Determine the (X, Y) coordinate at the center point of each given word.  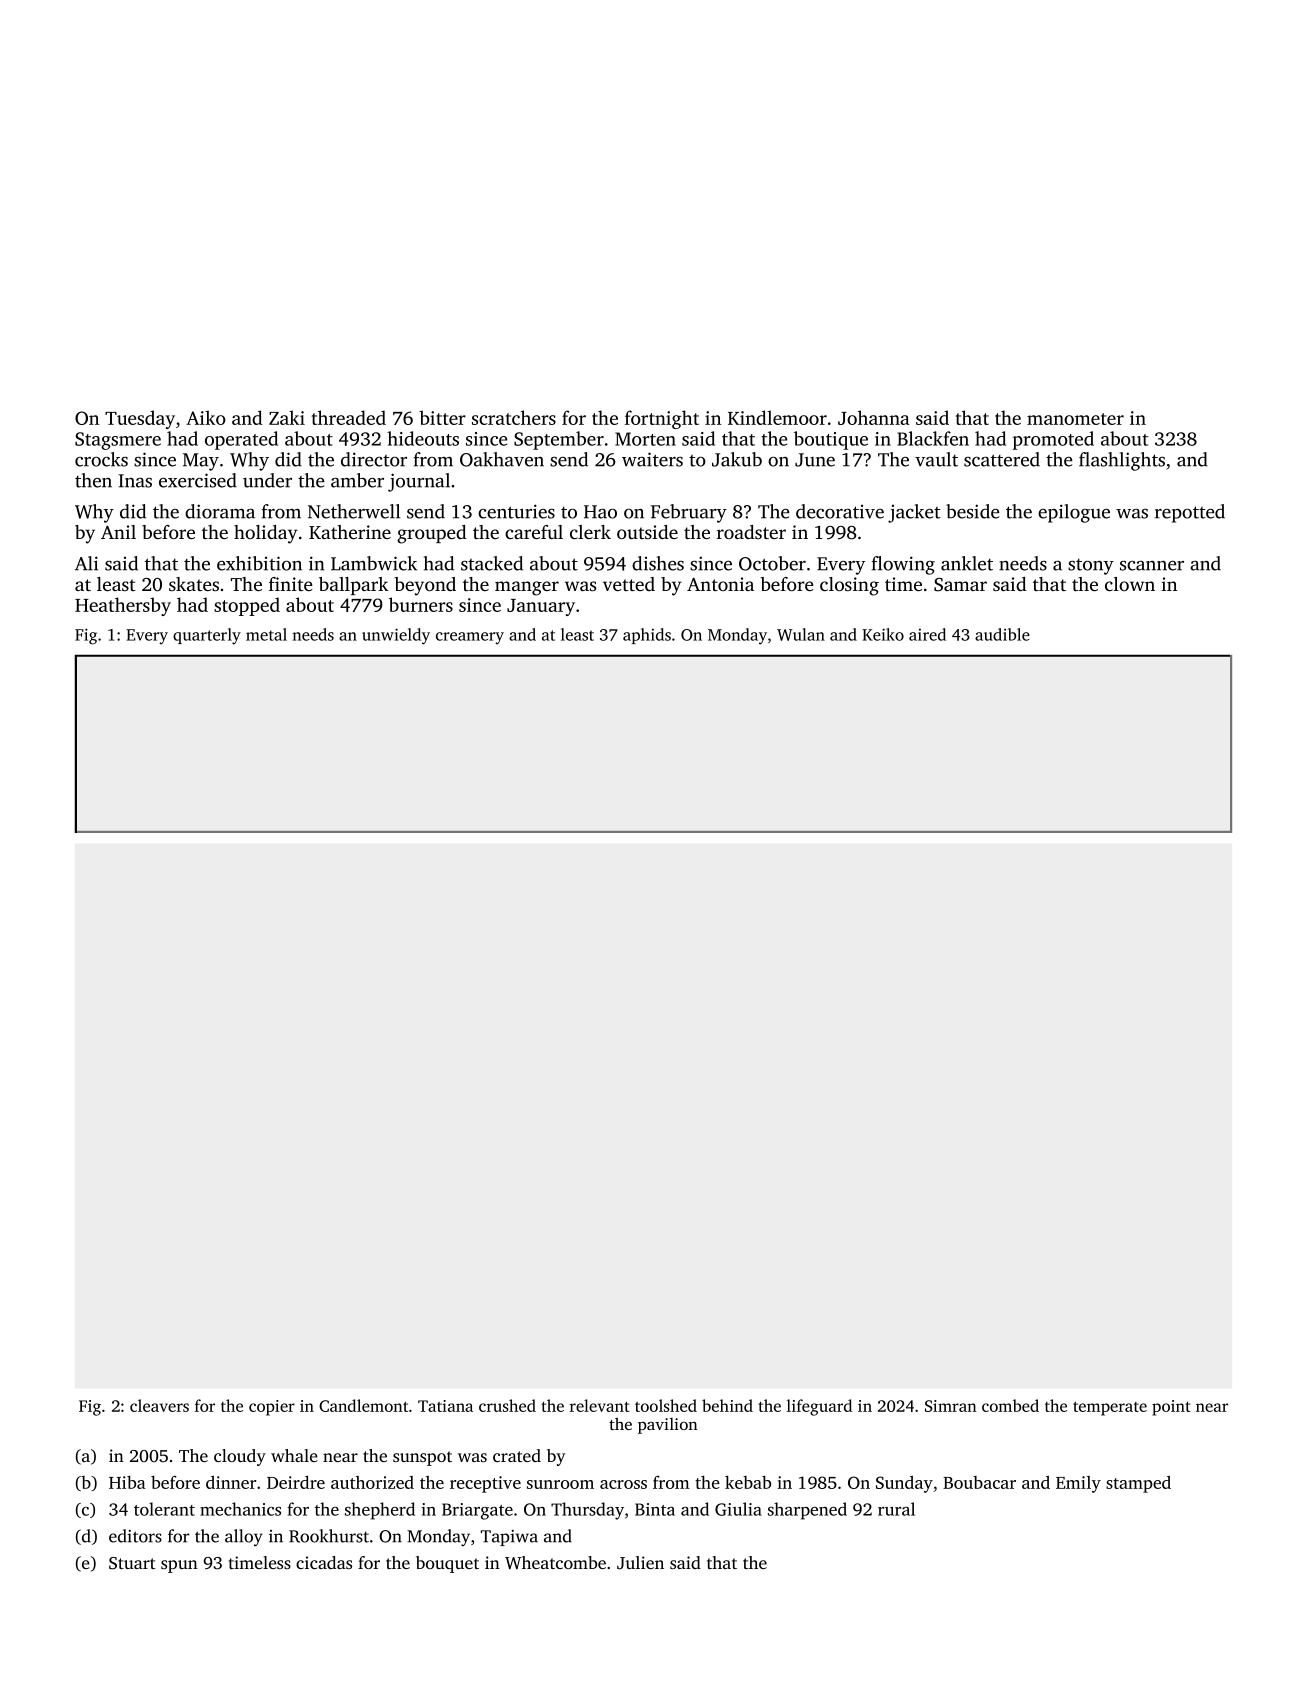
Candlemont (363, 1405)
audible (1002, 634)
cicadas (324, 1562)
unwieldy (396, 636)
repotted (1190, 513)
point (1171, 1408)
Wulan (801, 634)
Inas (135, 481)
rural (896, 1509)
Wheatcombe (555, 1563)
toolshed (666, 1405)
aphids (647, 636)
